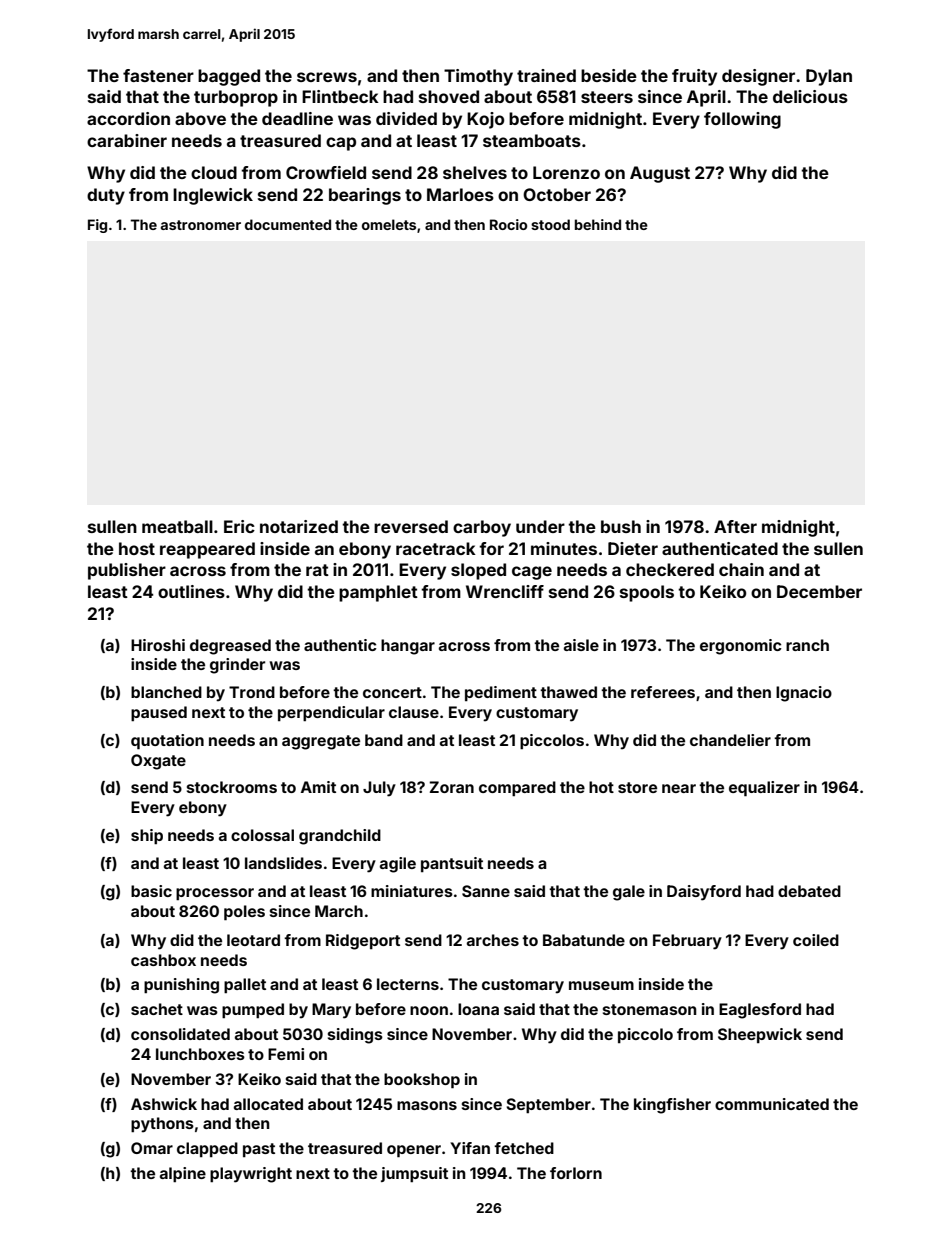  I want to click on bush, so click(621, 526).
